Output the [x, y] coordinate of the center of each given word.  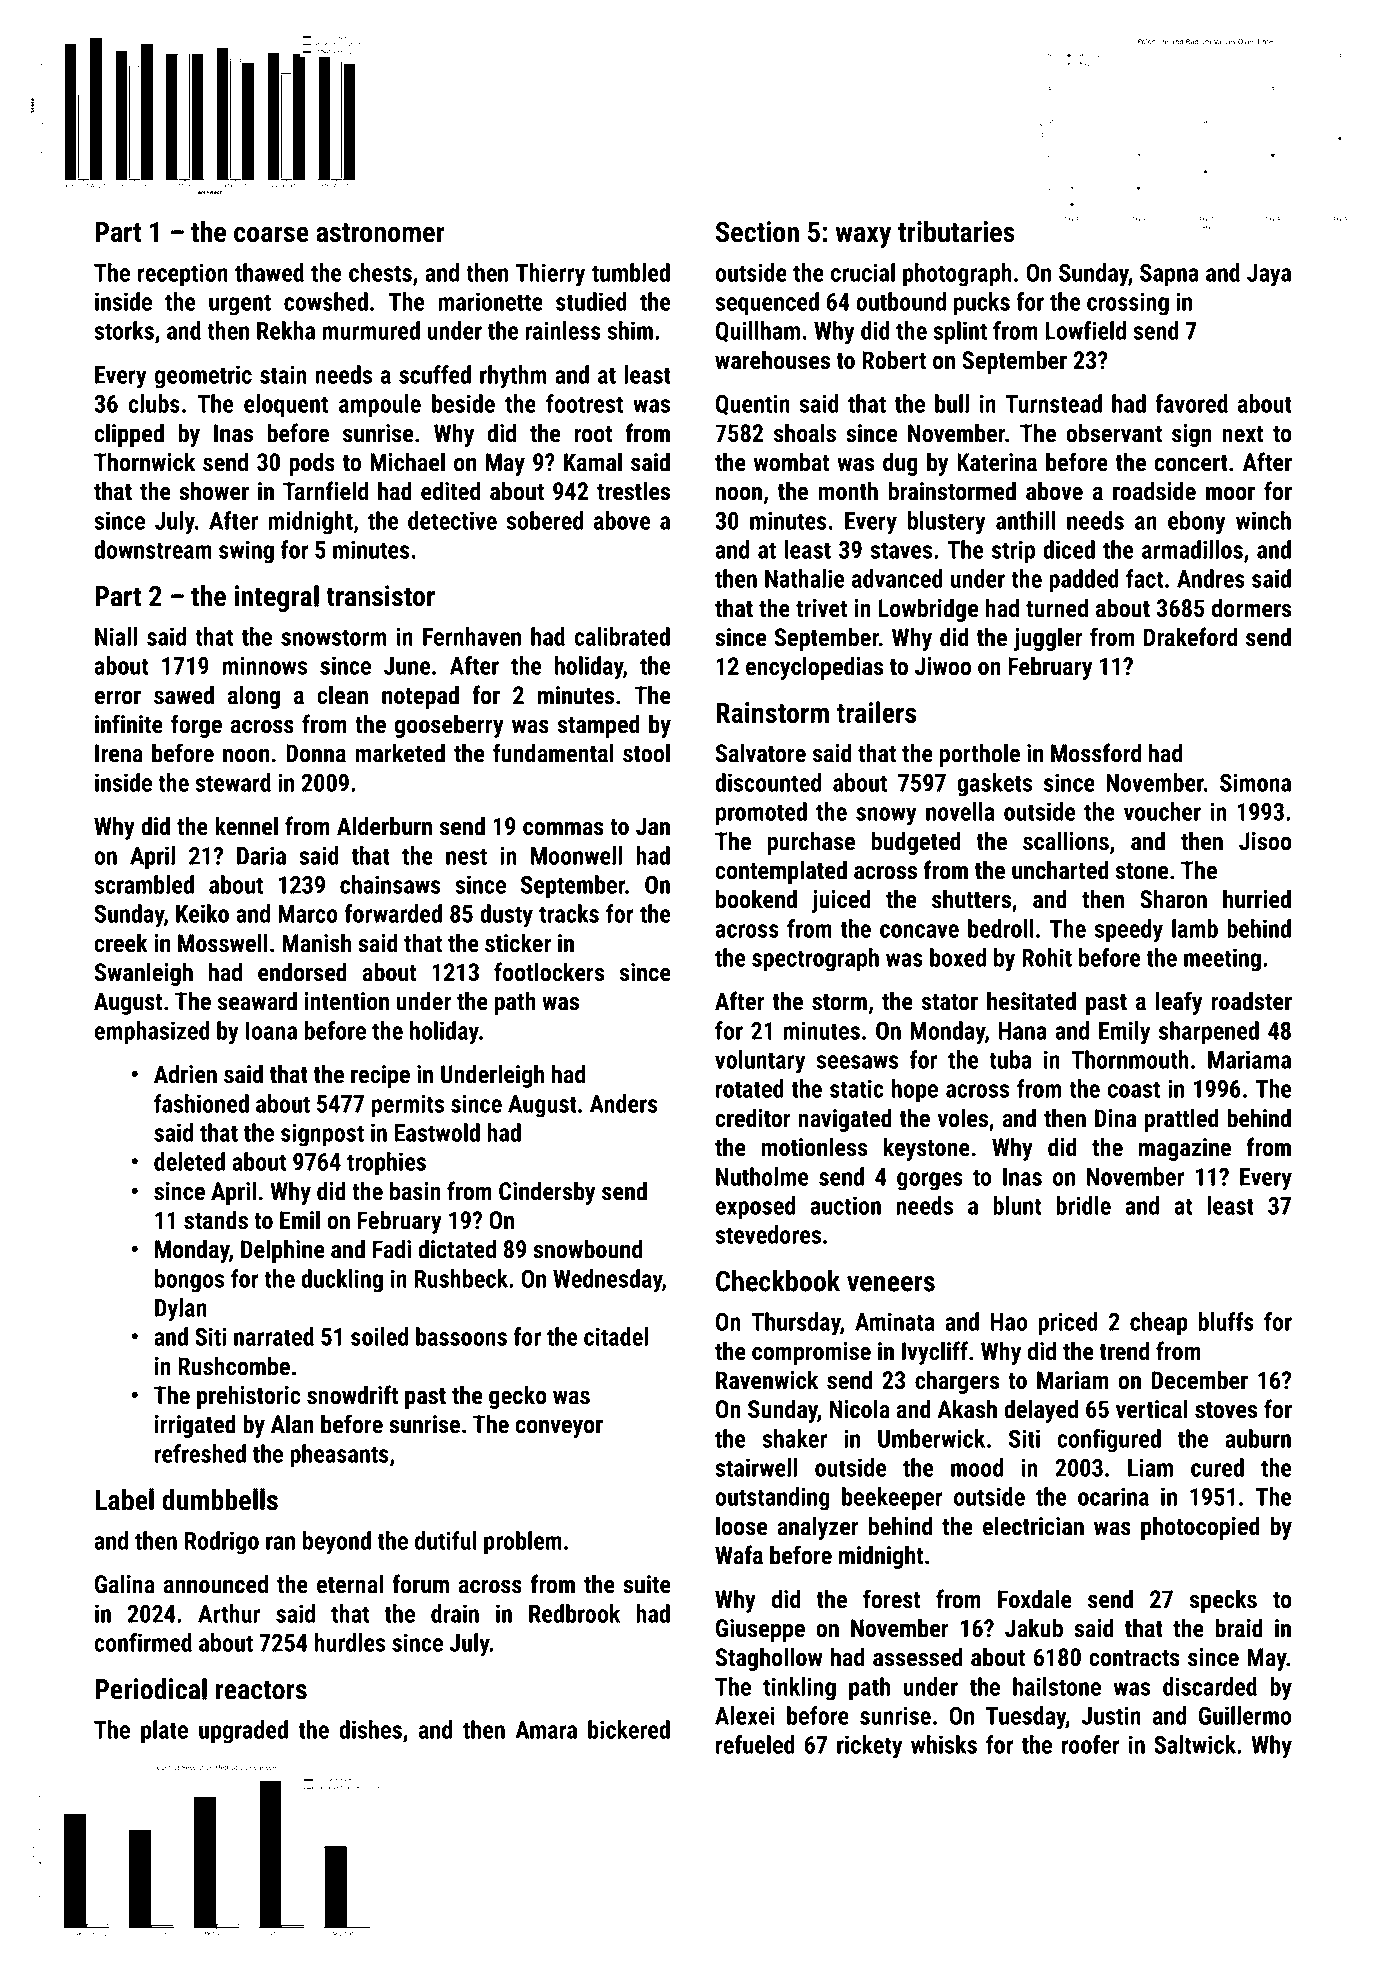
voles [963, 1118]
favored [1191, 403]
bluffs [1226, 1321]
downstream [153, 549]
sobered [545, 520]
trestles [633, 491]
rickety [870, 1747]
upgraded [243, 1732]
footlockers [549, 972]
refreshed [200, 1453]
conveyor [559, 1429]
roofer [1091, 1744]
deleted [189, 1161]
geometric [203, 377]
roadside [1154, 491]
